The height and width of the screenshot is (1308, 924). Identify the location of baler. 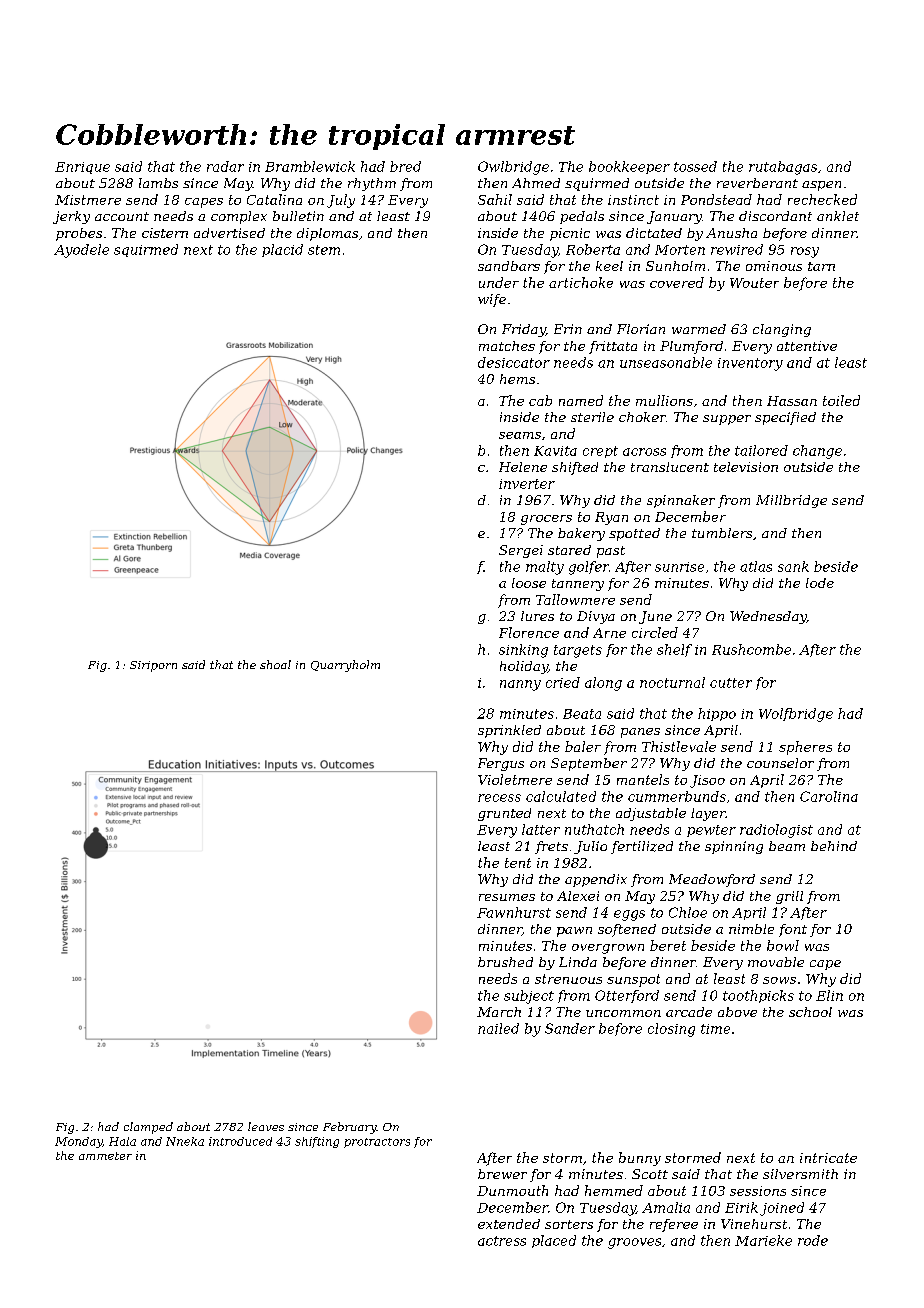
(583, 746).
